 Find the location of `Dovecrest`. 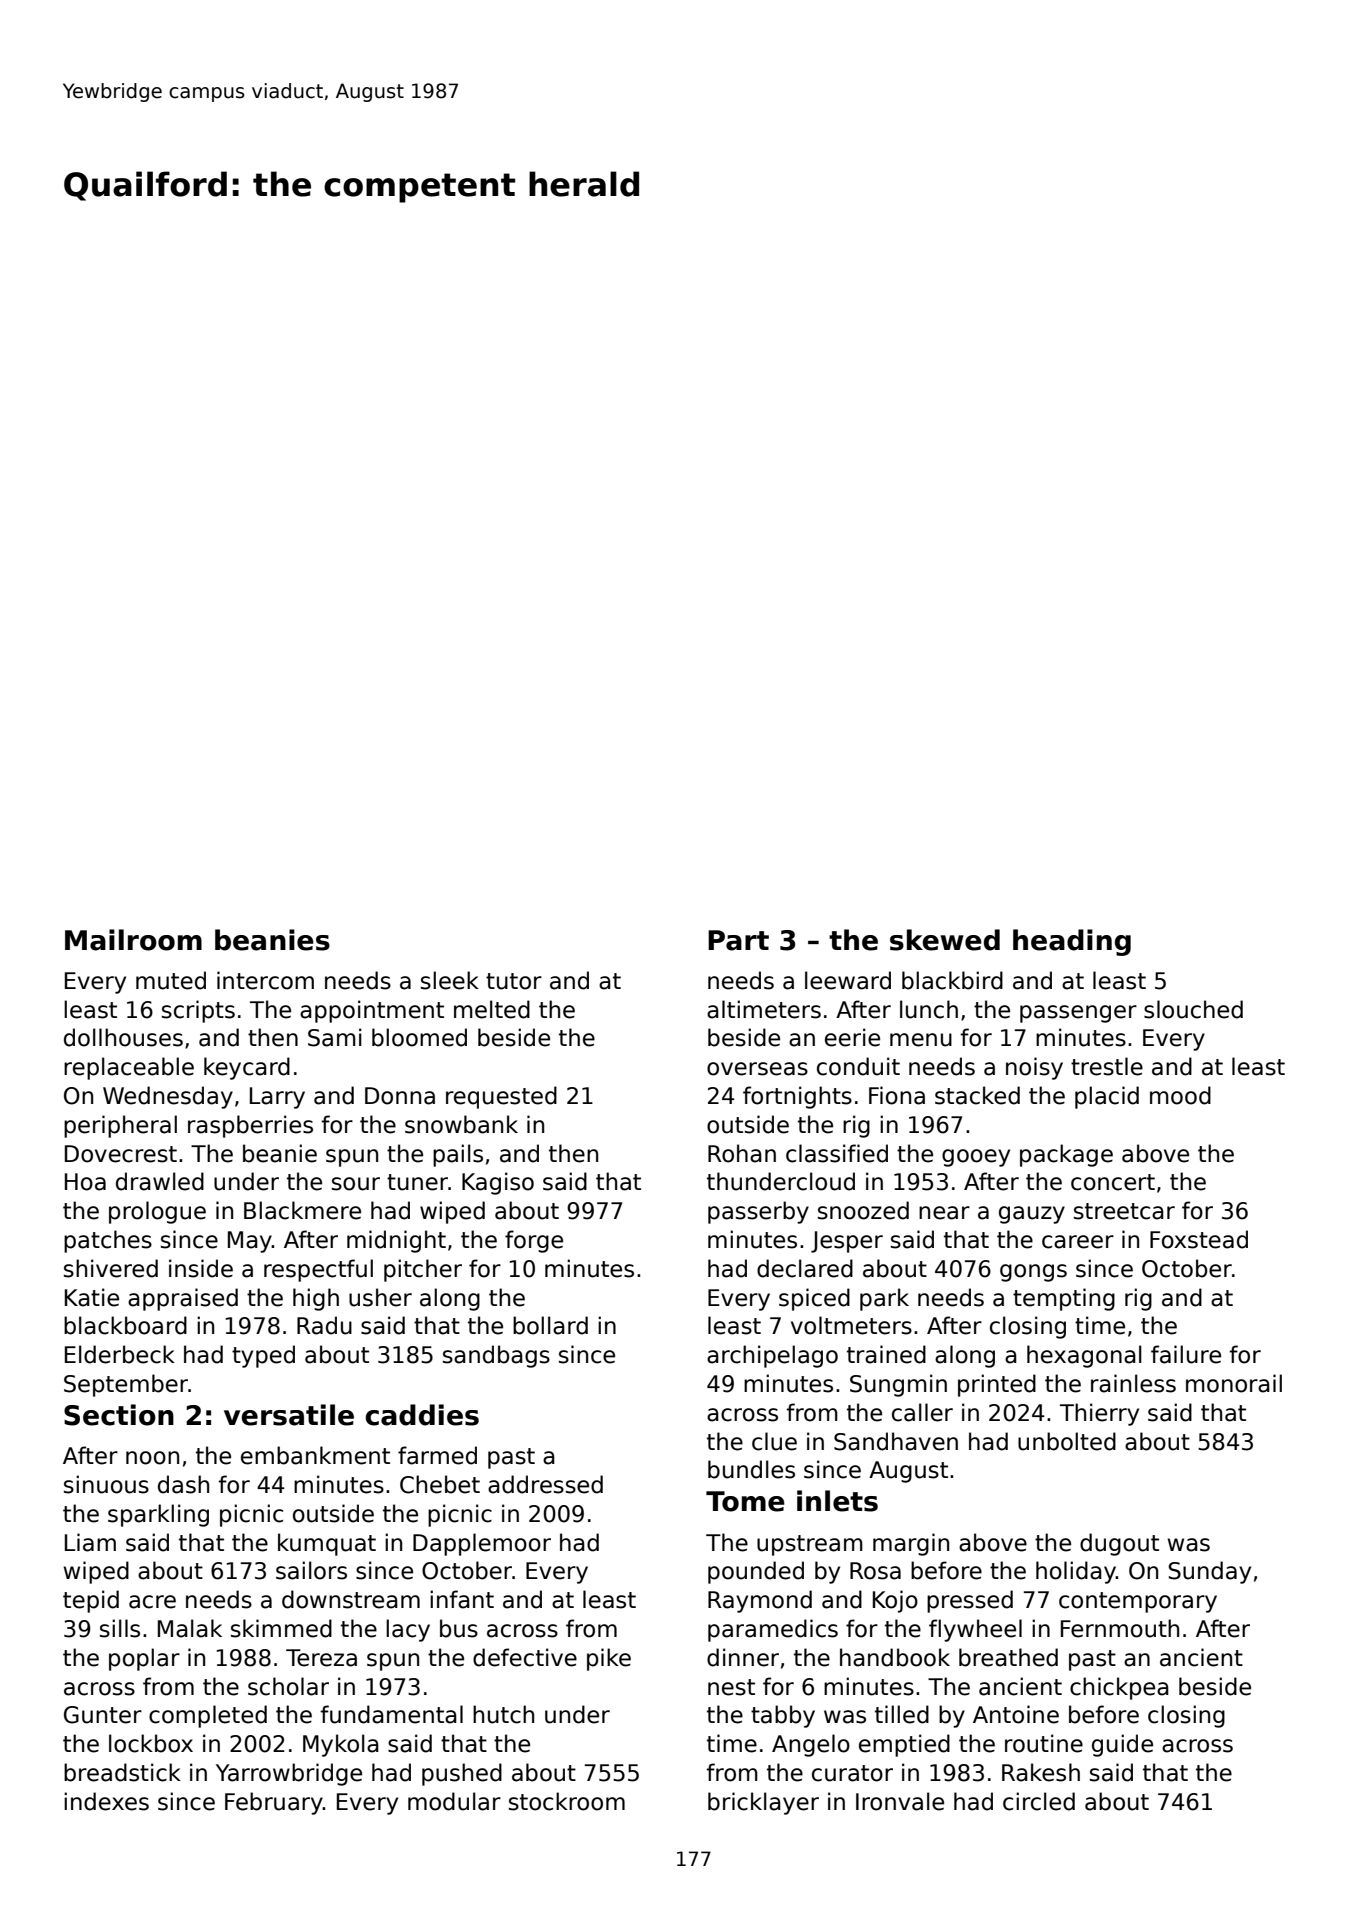

Dovecrest is located at coordinates (121, 1154).
